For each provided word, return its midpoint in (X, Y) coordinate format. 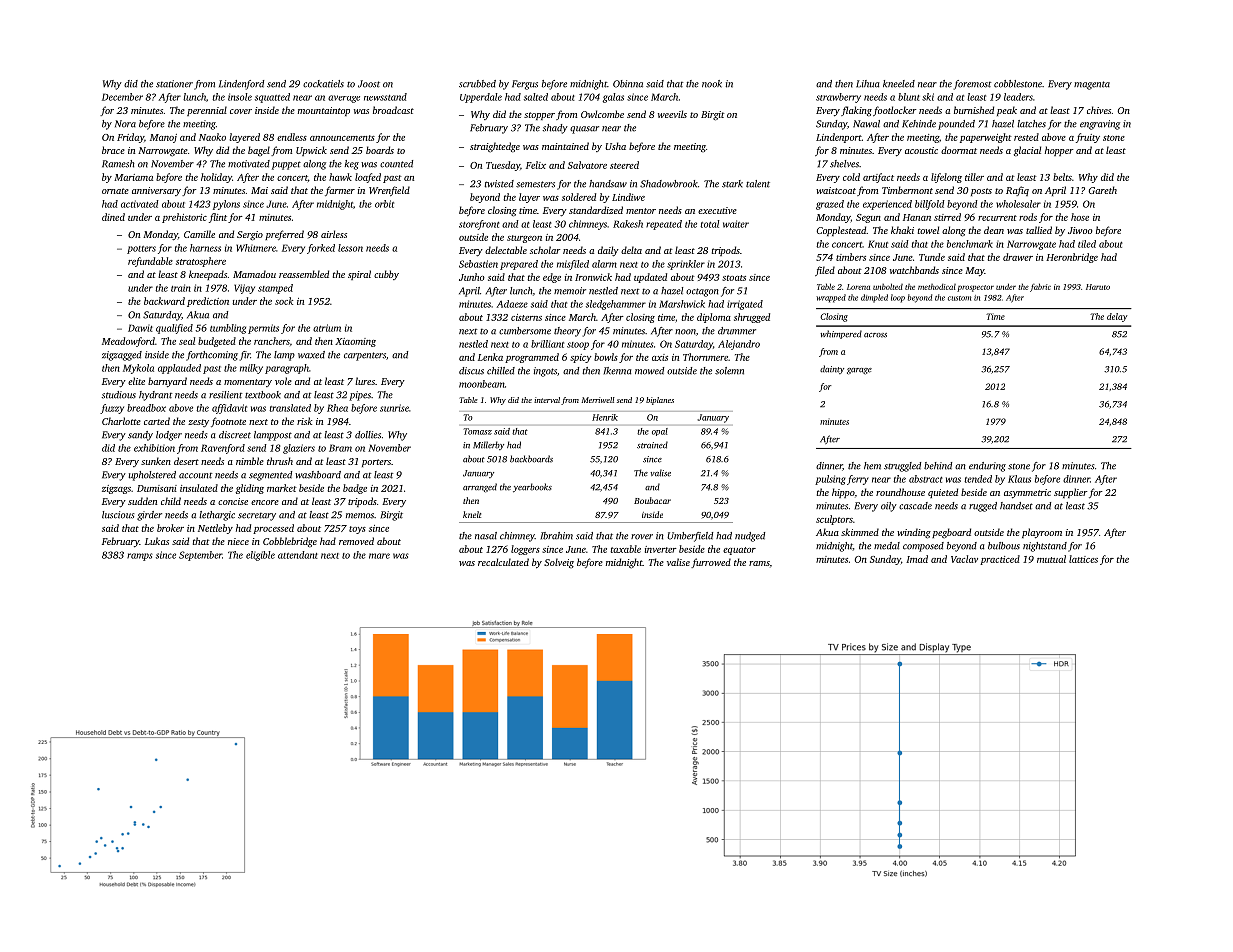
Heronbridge (1072, 258)
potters (141, 250)
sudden (142, 501)
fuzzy (112, 409)
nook (712, 84)
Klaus (1019, 479)
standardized (596, 210)
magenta (1092, 85)
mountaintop (324, 111)
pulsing (830, 480)
